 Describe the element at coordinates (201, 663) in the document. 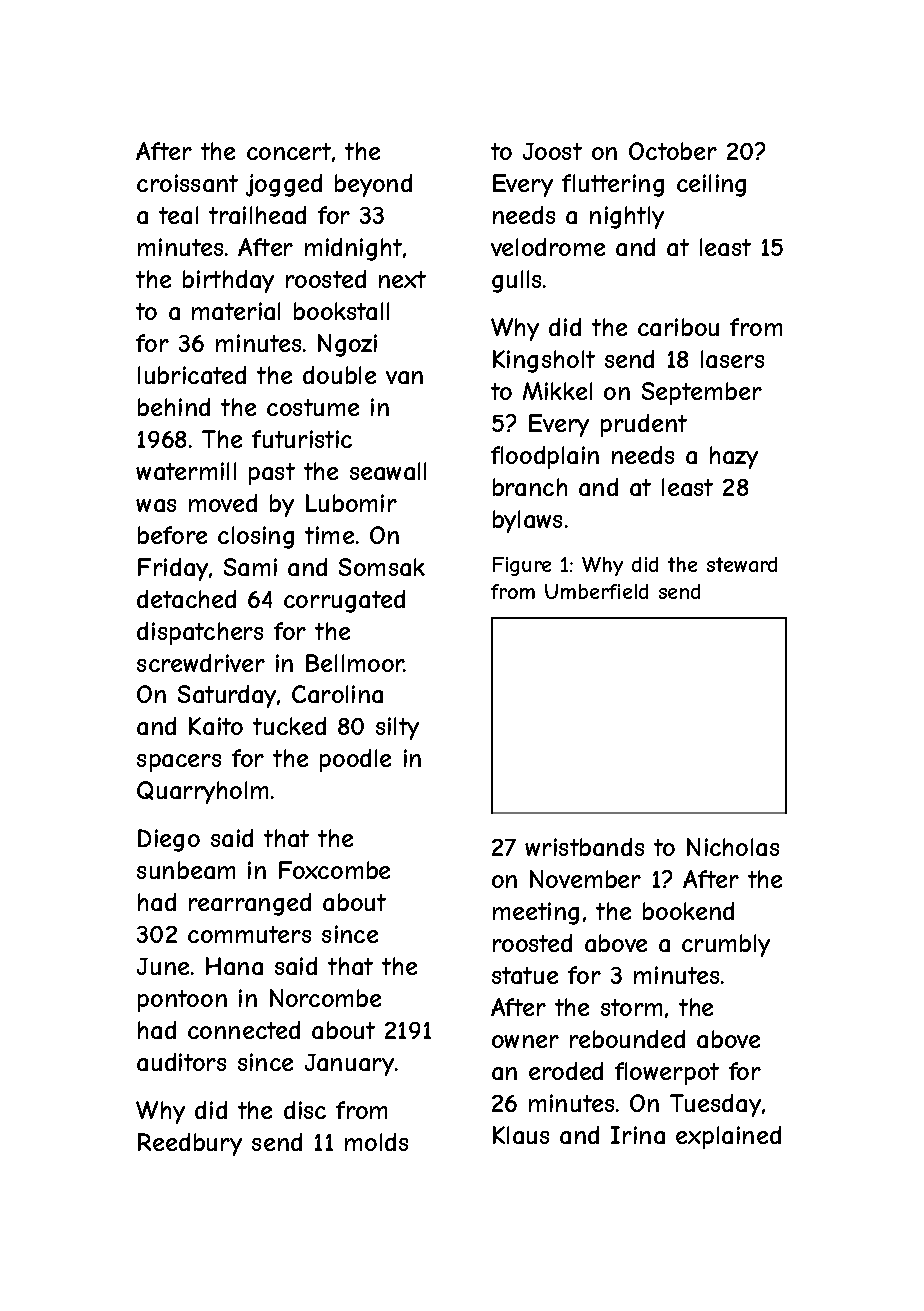

I see `screwdriver` at that location.
